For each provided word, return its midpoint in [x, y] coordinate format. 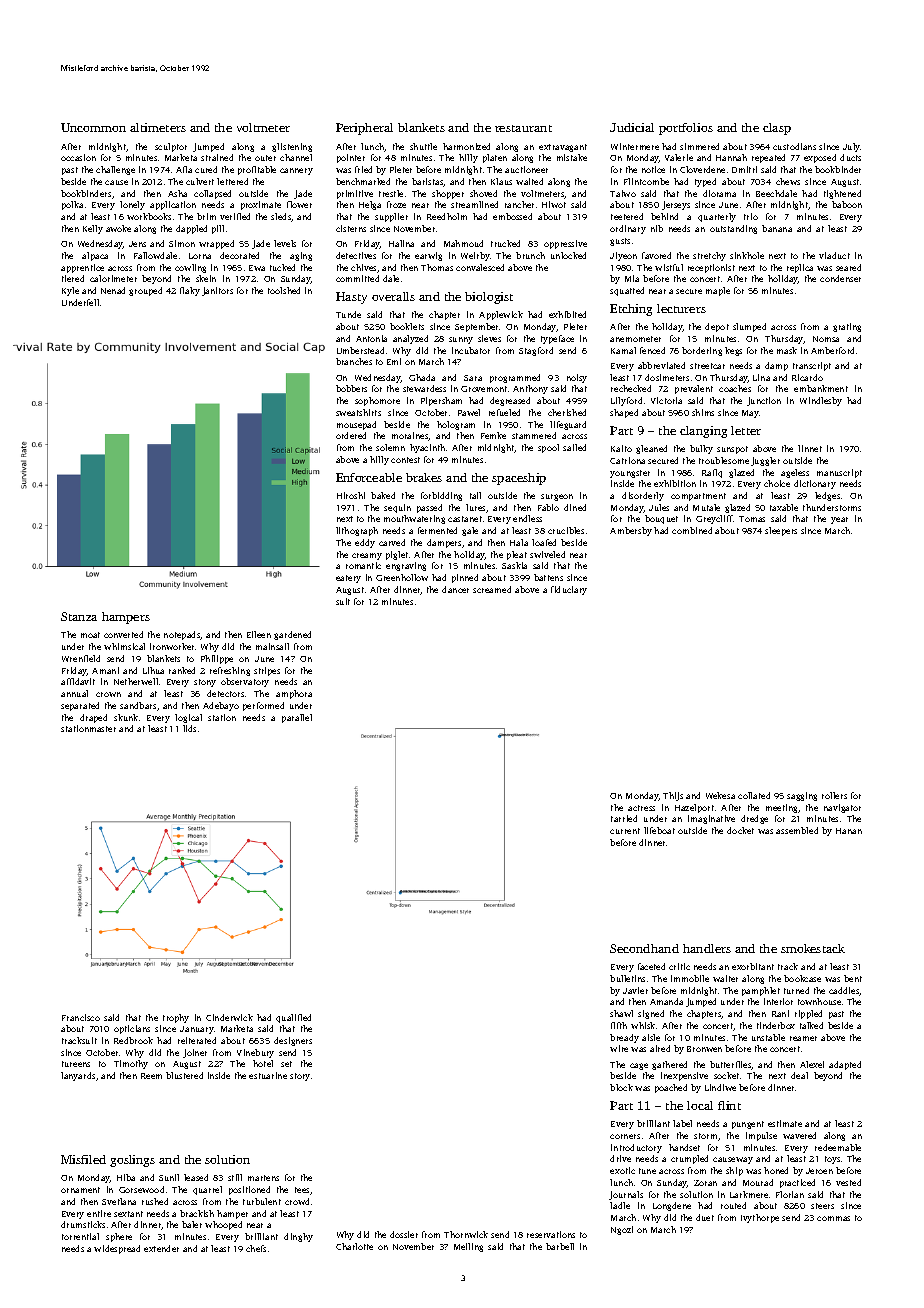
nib [657, 228]
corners [625, 1136]
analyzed [410, 339]
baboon [847, 204]
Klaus [501, 181]
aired [660, 1048]
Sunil [169, 1177]
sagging [802, 796]
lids [189, 728]
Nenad [113, 290]
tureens [76, 1064]
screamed [492, 589]
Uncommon [93, 127]
